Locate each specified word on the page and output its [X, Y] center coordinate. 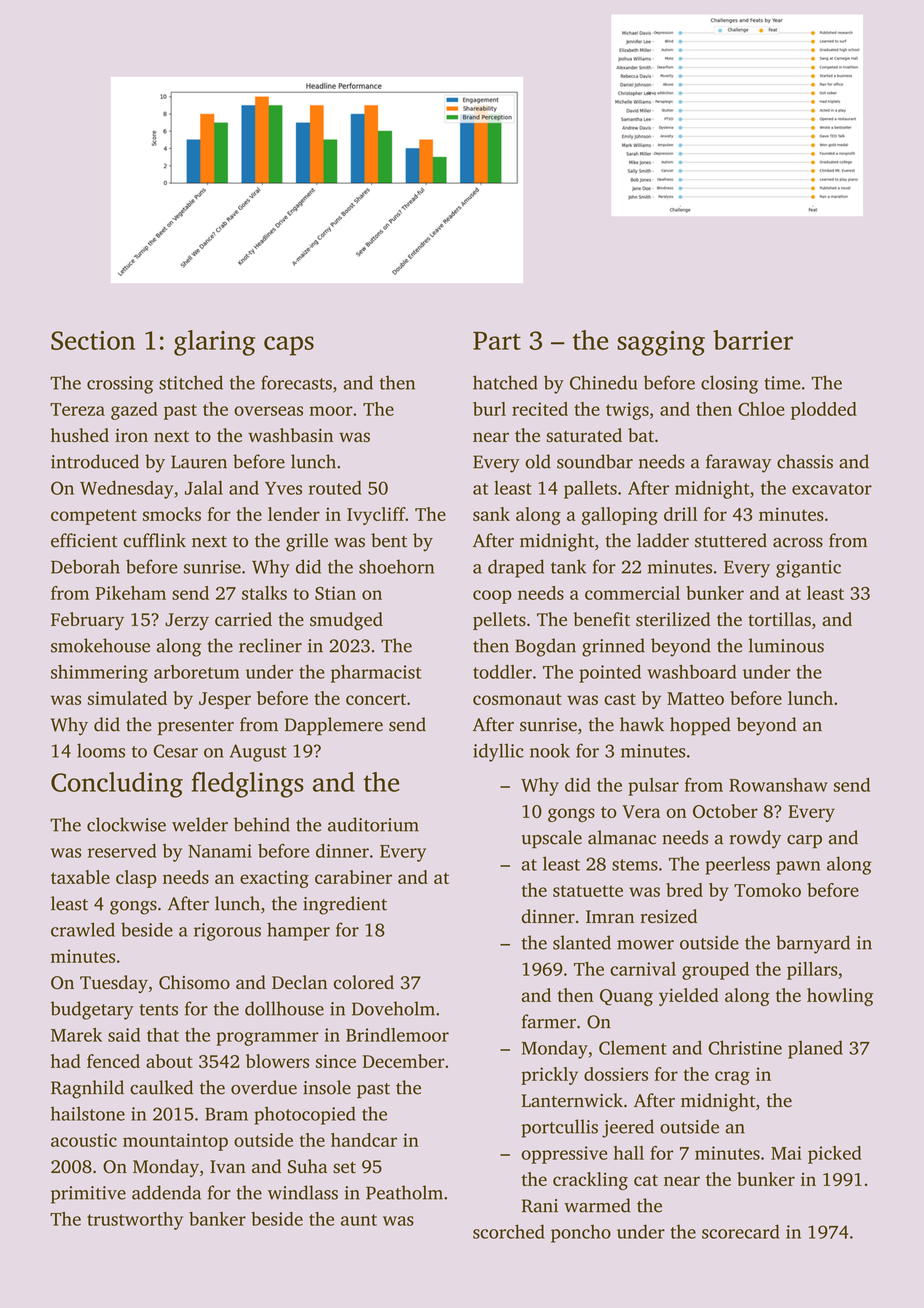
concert [376, 699]
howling [840, 997]
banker [217, 1219]
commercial [632, 593]
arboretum [197, 672]
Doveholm [393, 1008]
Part [497, 341]
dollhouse [284, 1008]
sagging [661, 343]
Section [93, 340]
